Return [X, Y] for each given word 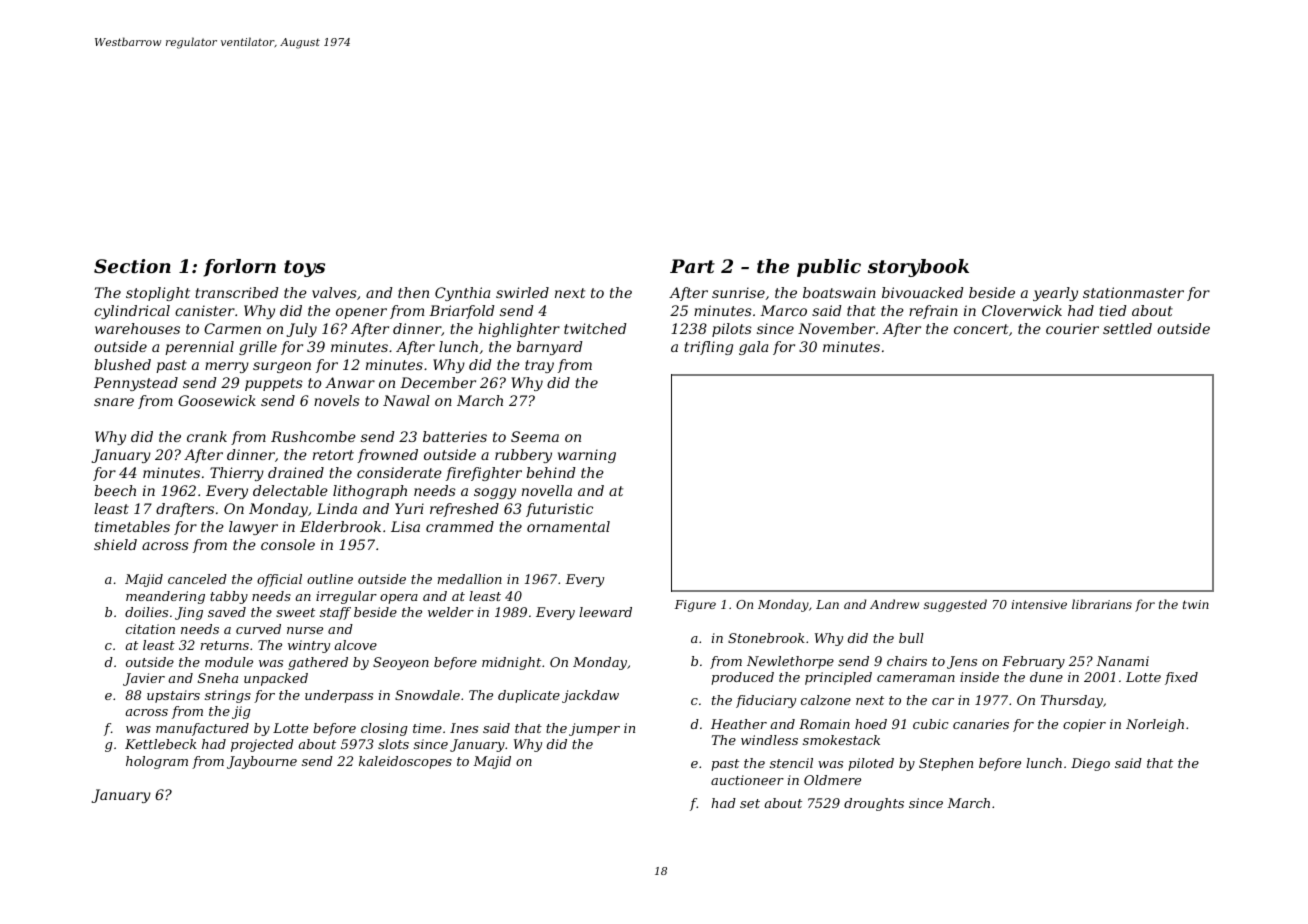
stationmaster [1133, 292]
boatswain [839, 292]
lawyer [253, 528]
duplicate [529, 696]
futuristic [559, 510]
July [302, 330]
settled [1127, 328]
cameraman [916, 678]
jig [241, 712]
